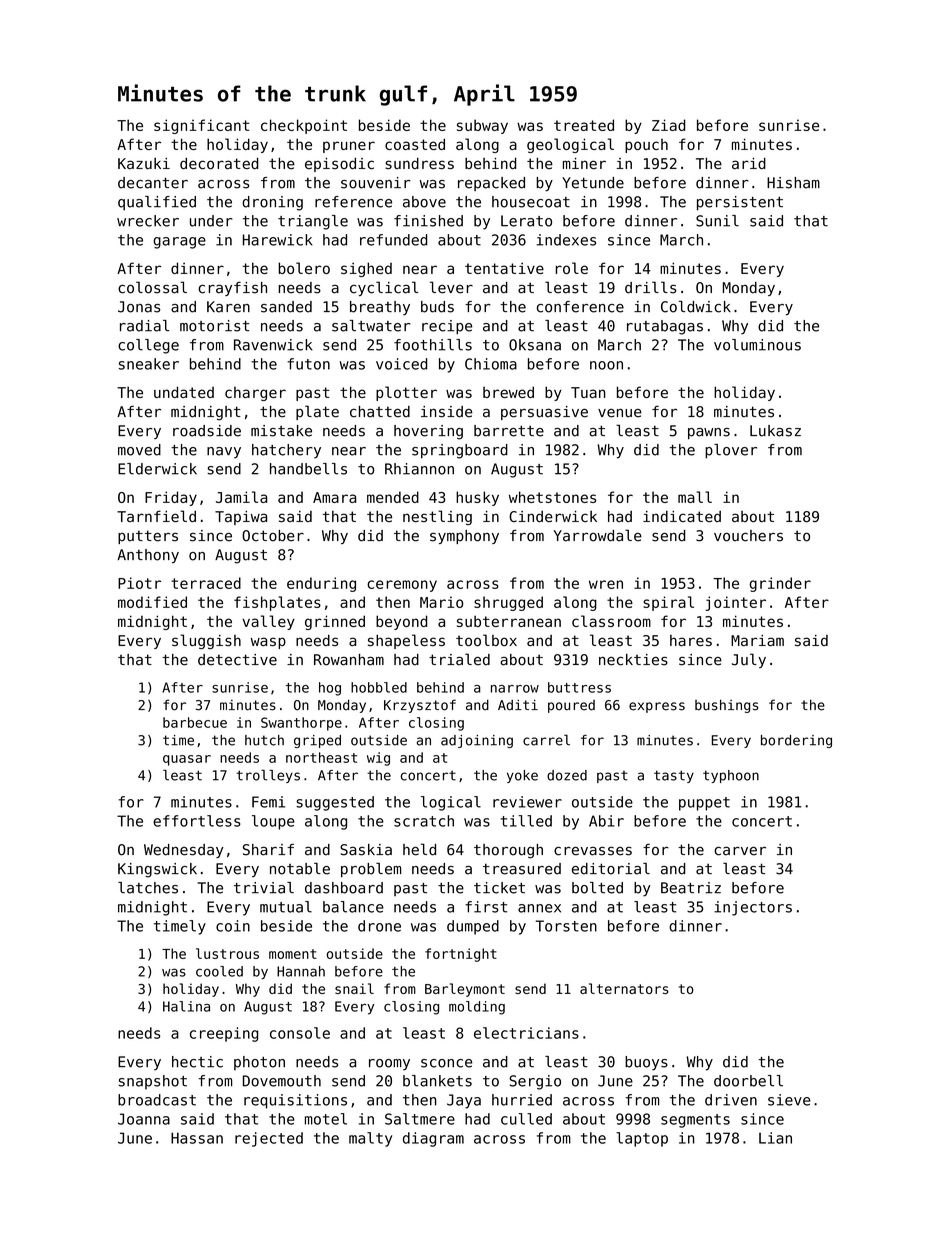  I want to click on cyclical, so click(384, 288).
